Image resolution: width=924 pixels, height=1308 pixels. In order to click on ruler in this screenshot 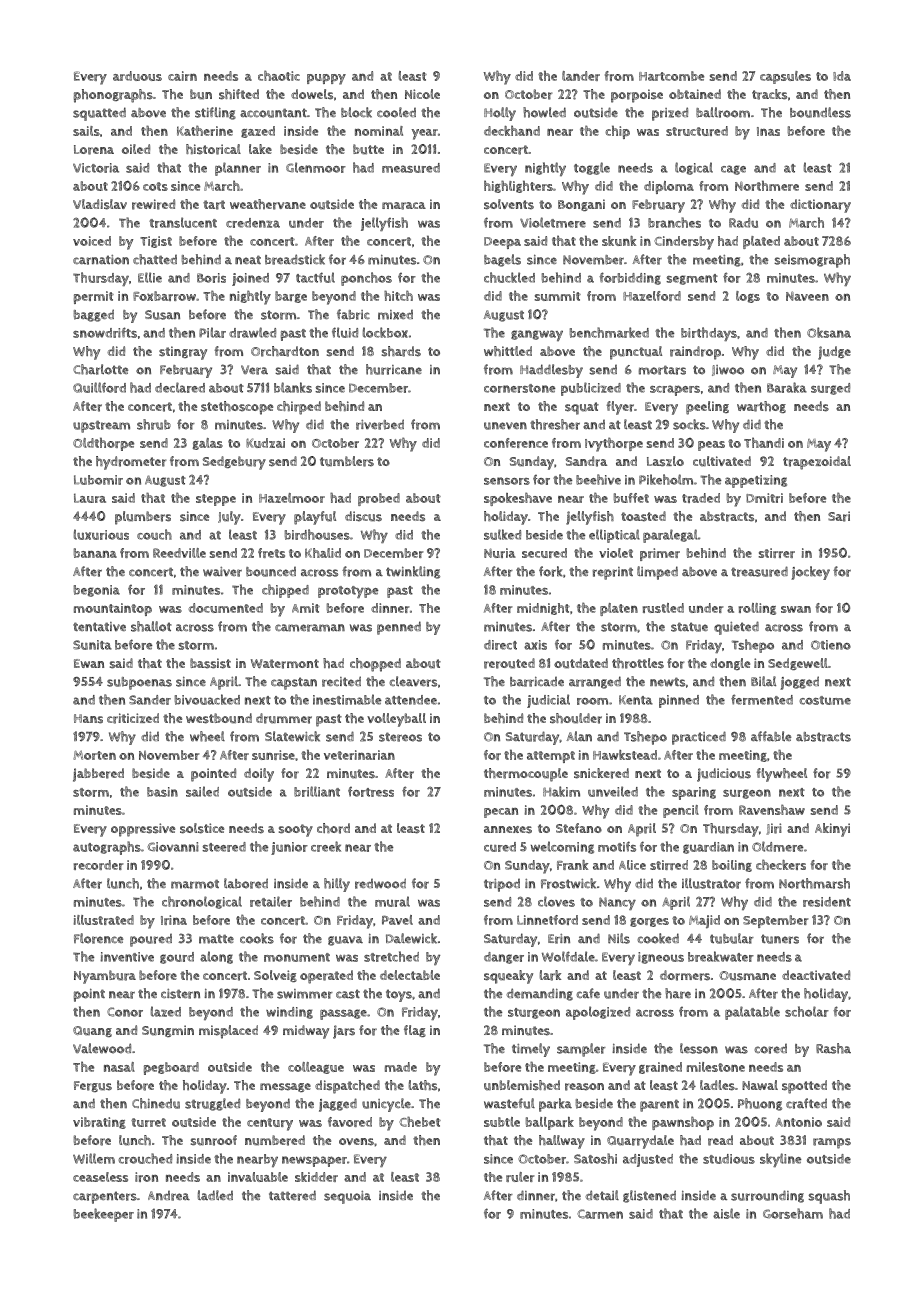, I will do `click(520, 1177)`.
